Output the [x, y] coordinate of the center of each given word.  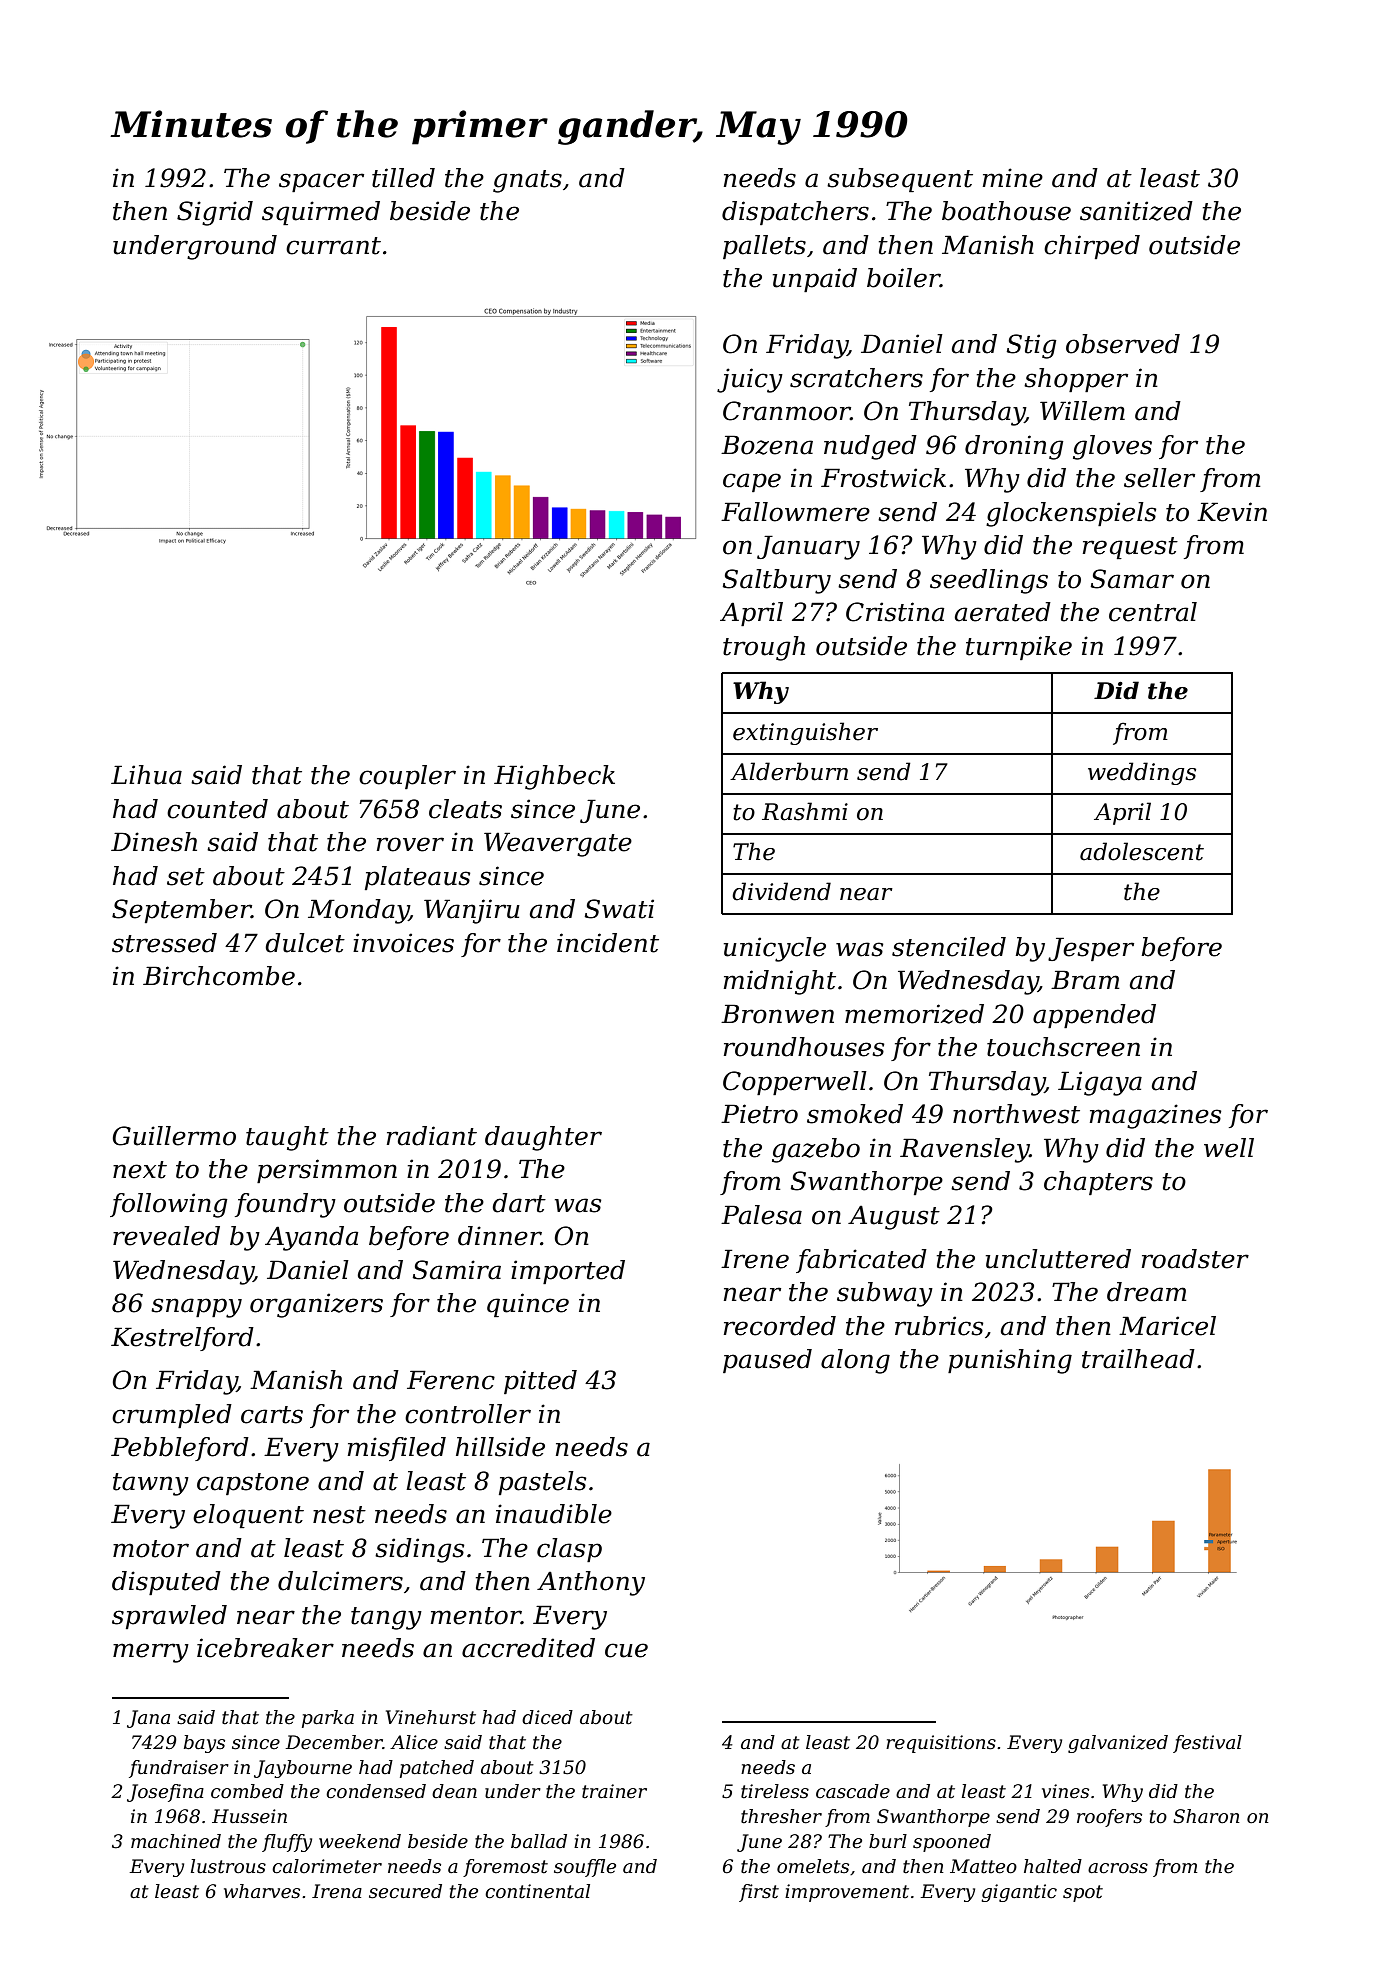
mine [1013, 178]
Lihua [146, 775]
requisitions [941, 1744]
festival [1207, 1744]
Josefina [165, 1793]
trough [764, 648]
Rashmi [805, 811]
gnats [527, 181]
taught [287, 1138]
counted [217, 809]
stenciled [949, 947]
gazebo [816, 1150]
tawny [151, 1484]
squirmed [321, 213]
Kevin [1232, 512]
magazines [1156, 1116]
